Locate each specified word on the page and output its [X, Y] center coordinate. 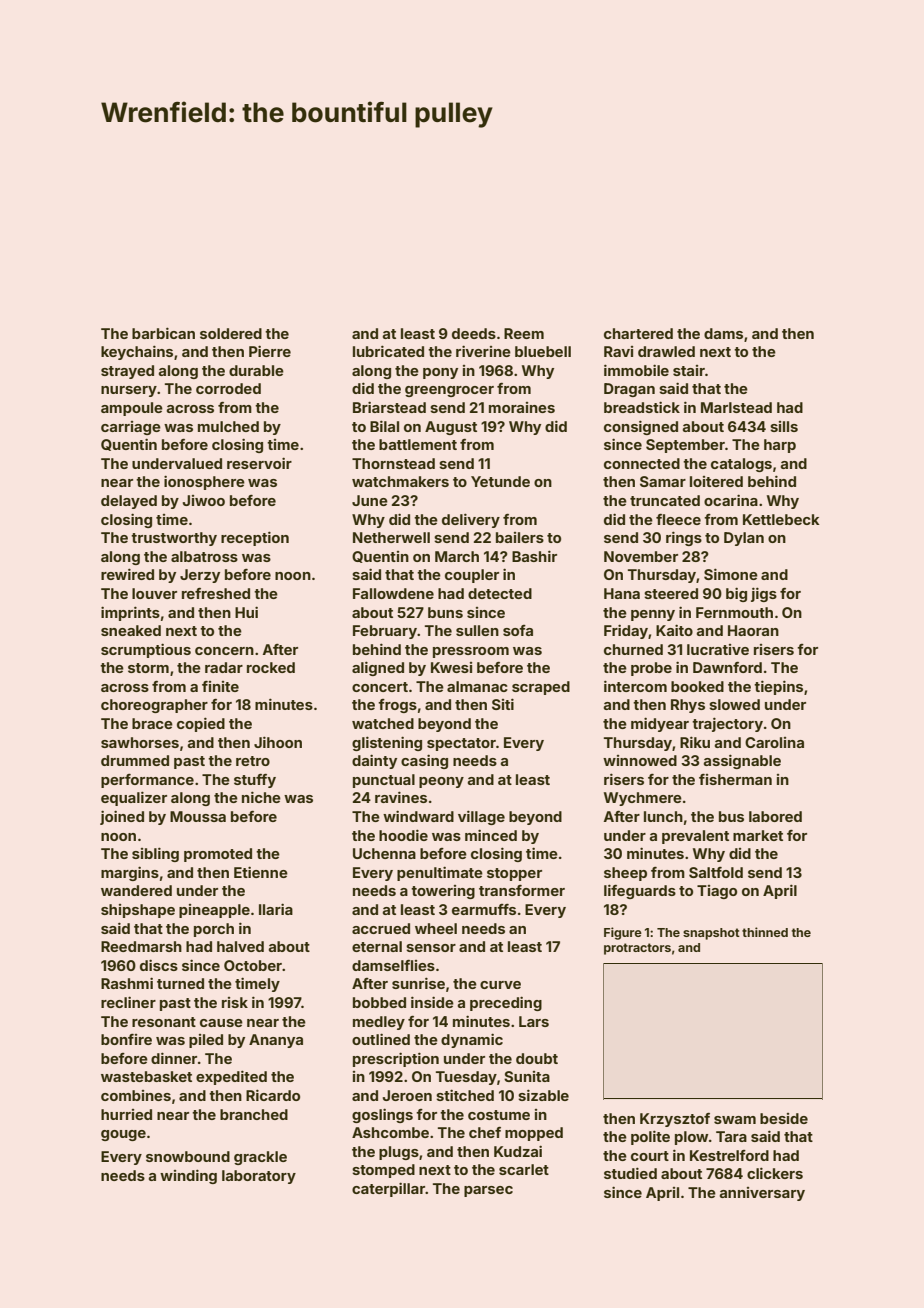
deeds [474, 333]
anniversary [762, 1194]
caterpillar [388, 1189]
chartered [638, 333]
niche [261, 797]
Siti [503, 704]
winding [188, 1176]
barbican [163, 333]
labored [775, 816]
